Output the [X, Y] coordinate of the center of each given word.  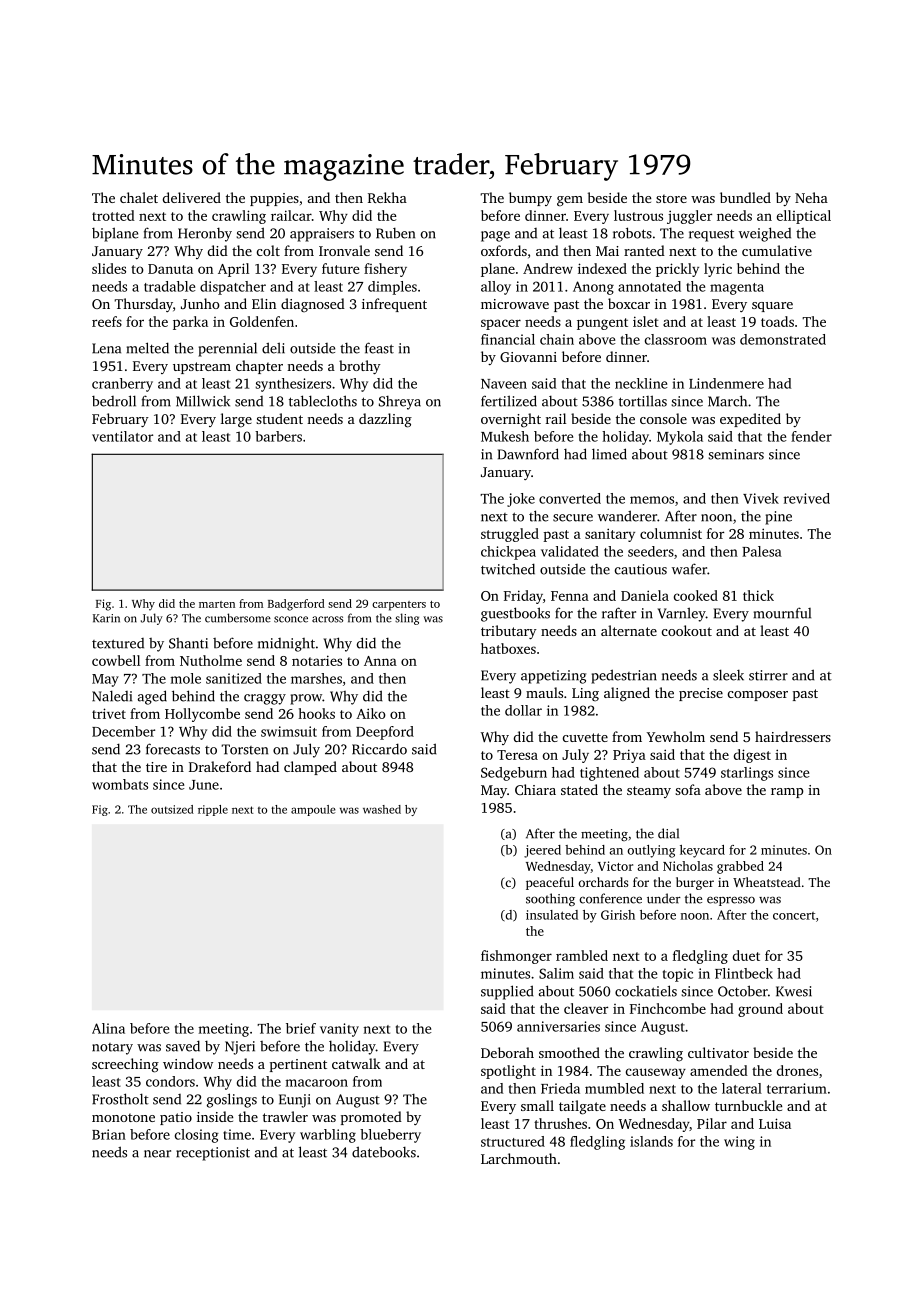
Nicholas [688, 866]
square [772, 307]
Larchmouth [519, 1158]
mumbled [614, 1088]
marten [217, 604]
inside [215, 1116]
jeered [542, 851]
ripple [213, 810]
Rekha [387, 197]
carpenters [399, 606]
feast [379, 348]
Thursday [143, 305]
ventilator [122, 436]
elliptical [804, 217]
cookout [687, 630]
